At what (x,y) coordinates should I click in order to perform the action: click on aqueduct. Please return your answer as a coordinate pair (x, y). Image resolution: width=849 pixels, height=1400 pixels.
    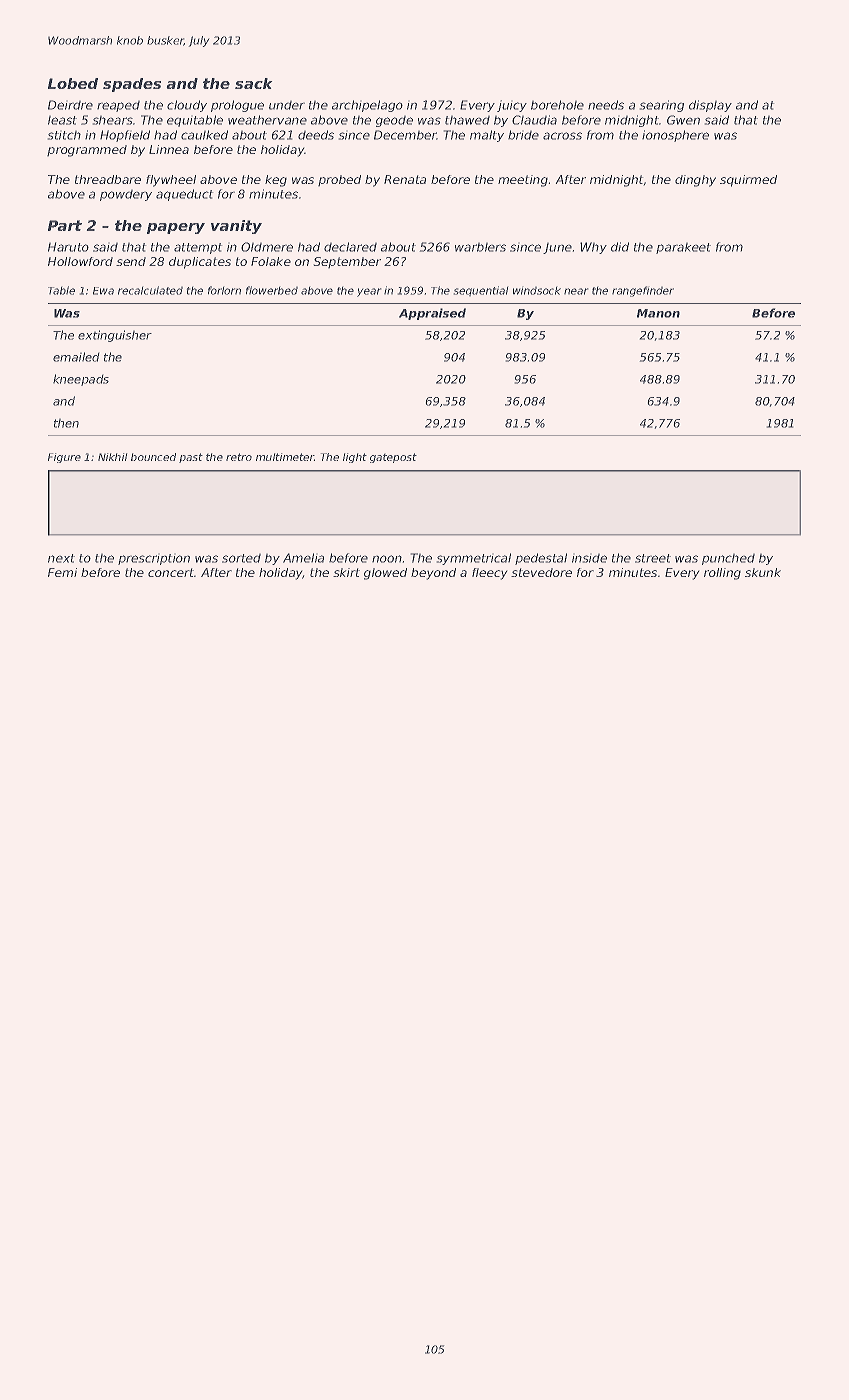
    Looking at the image, I should click on (185, 195).
